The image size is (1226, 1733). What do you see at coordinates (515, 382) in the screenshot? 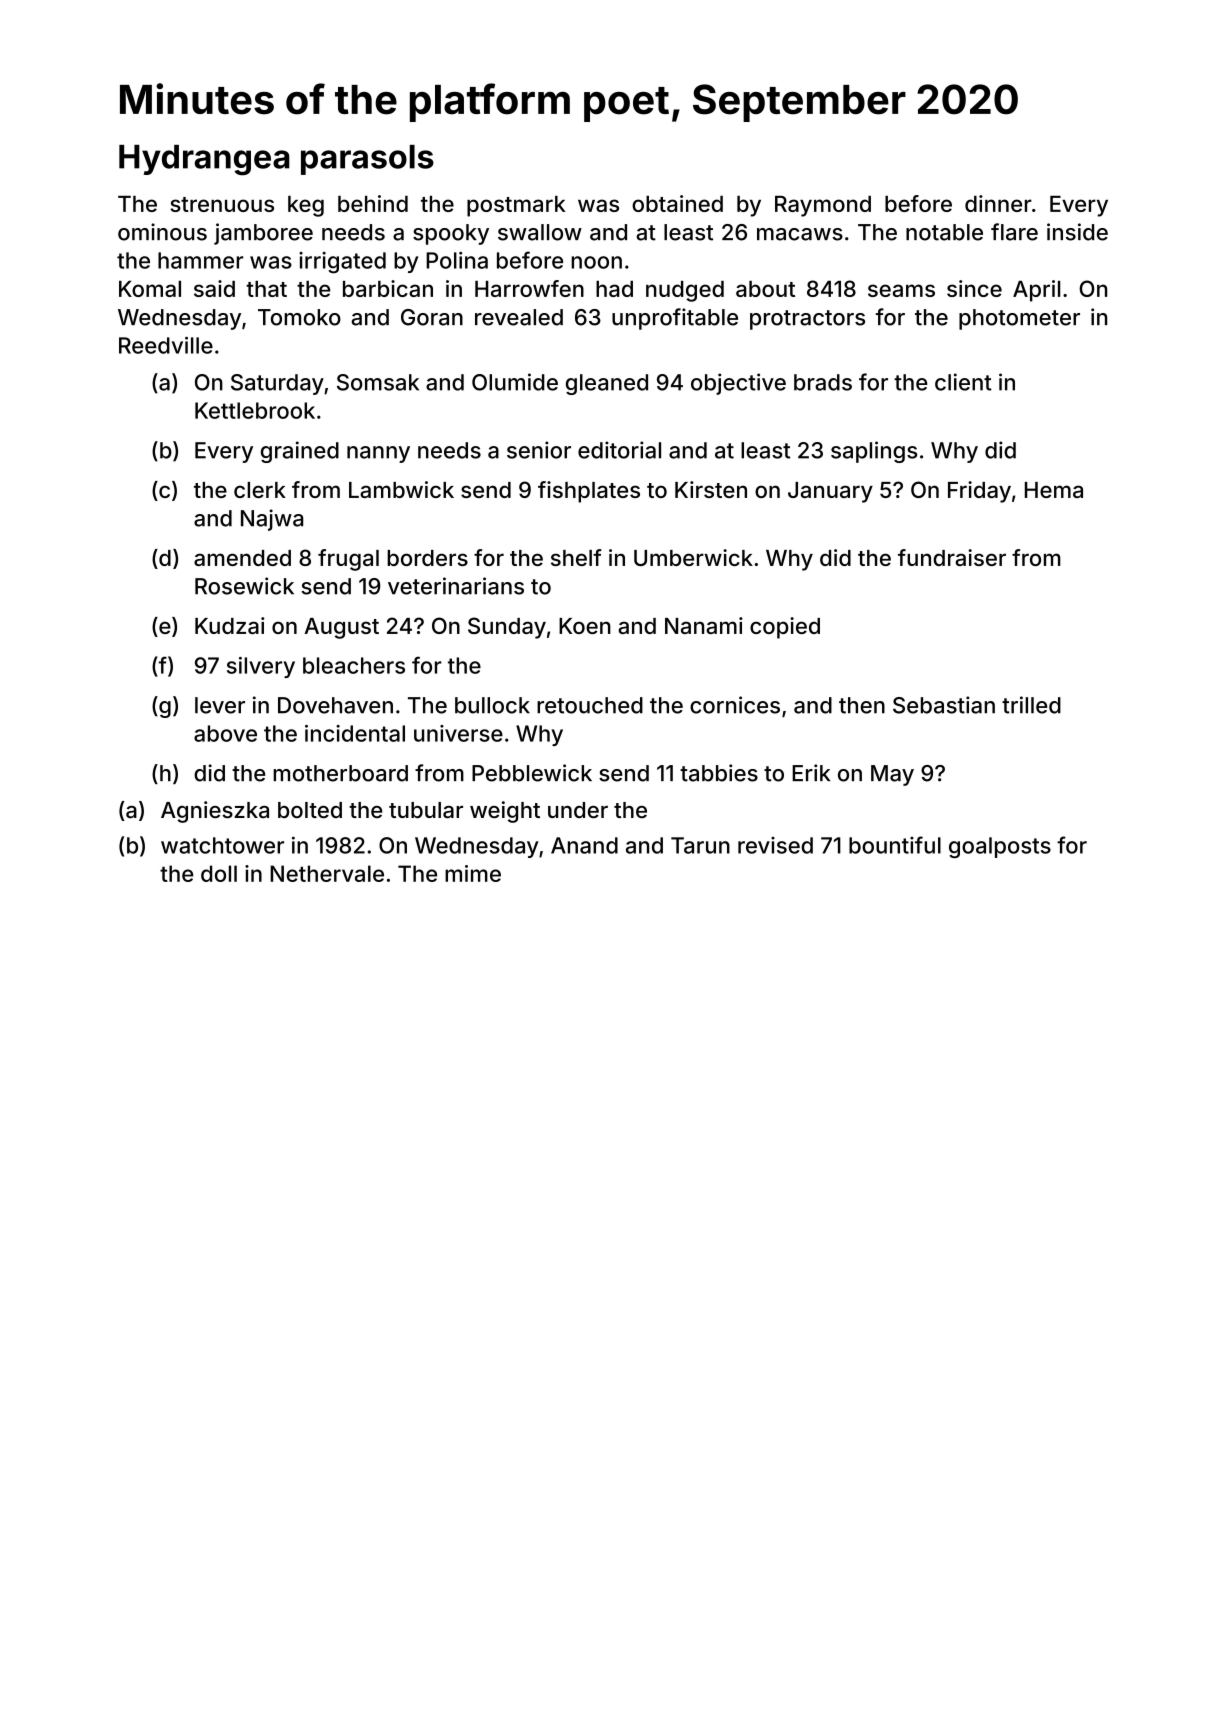
I see `Olumide` at bounding box center [515, 382].
